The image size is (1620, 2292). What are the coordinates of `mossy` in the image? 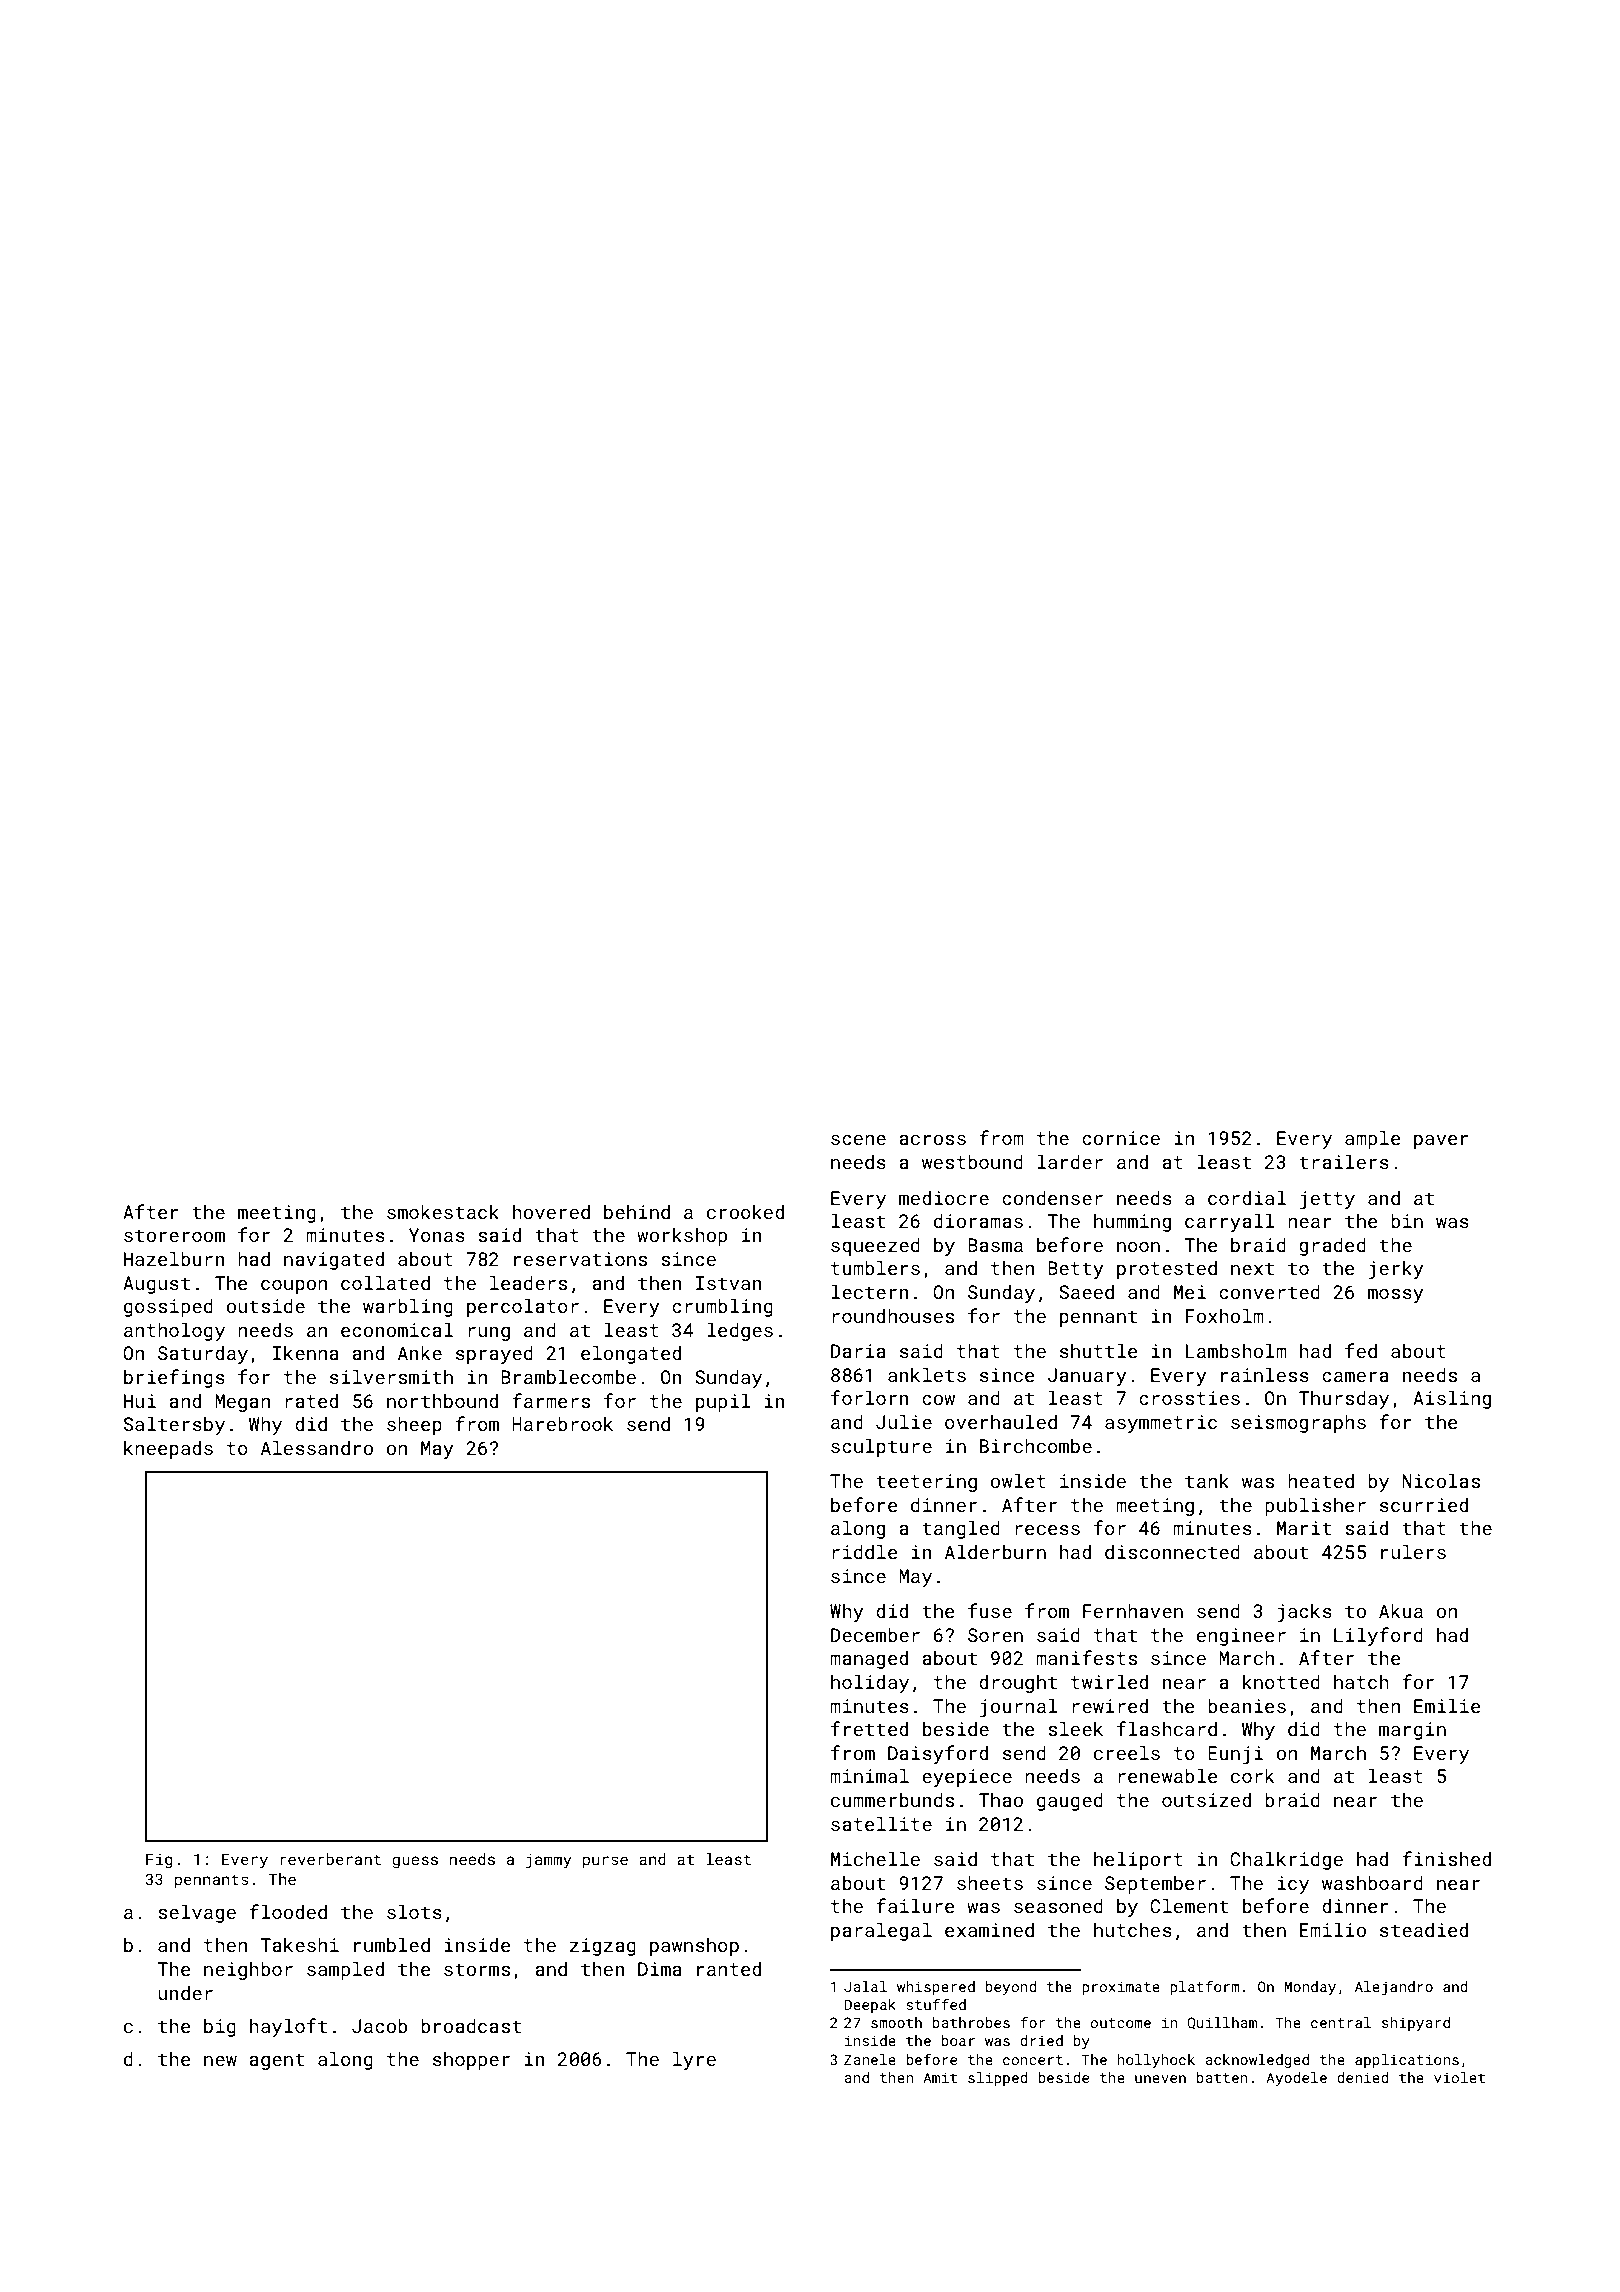 It's located at (1396, 1296).
